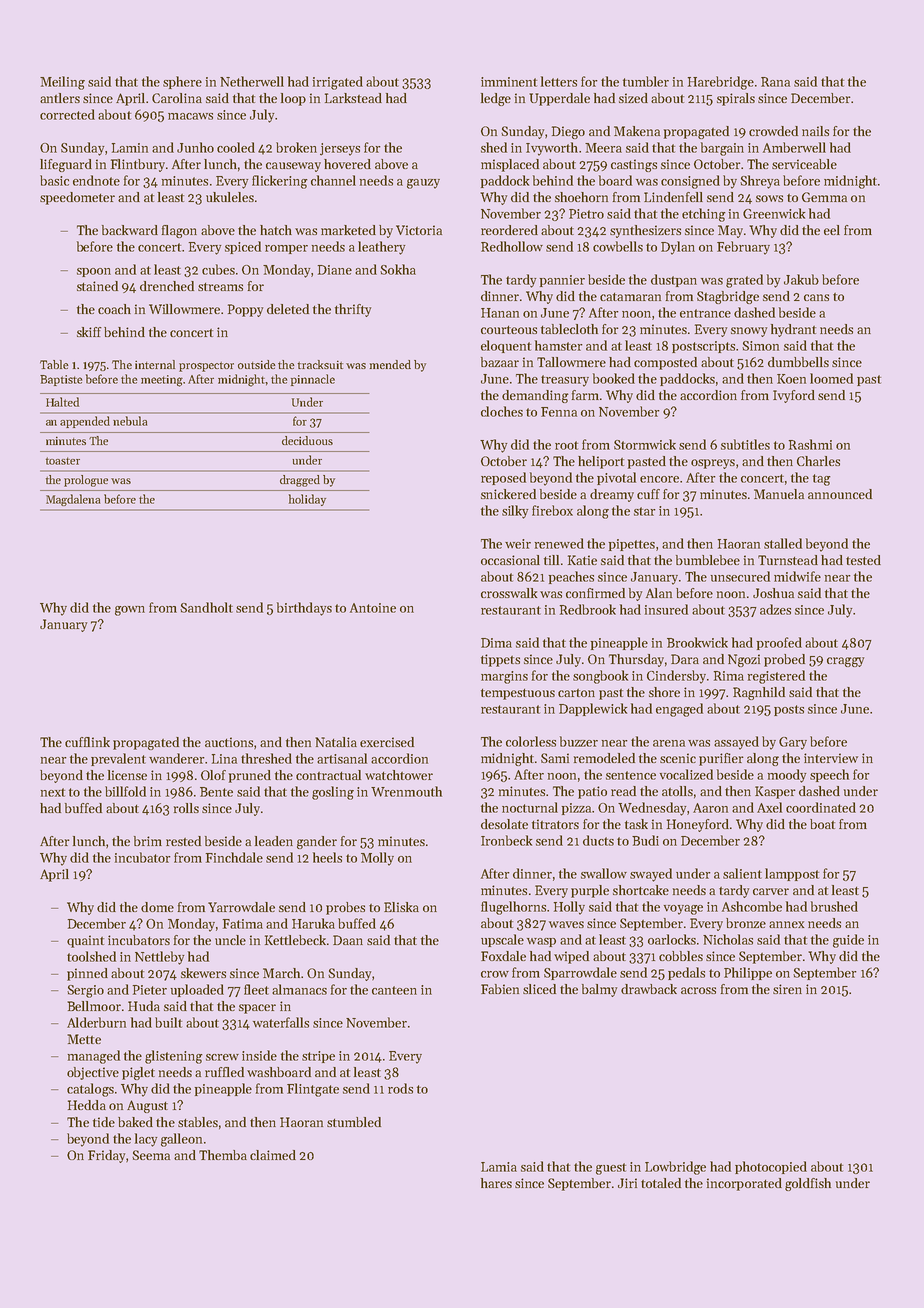 This image has height=1308, width=924. What do you see at coordinates (771, 1167) in the image?
I see `photocopied` at bounding box center [771, 1167].
